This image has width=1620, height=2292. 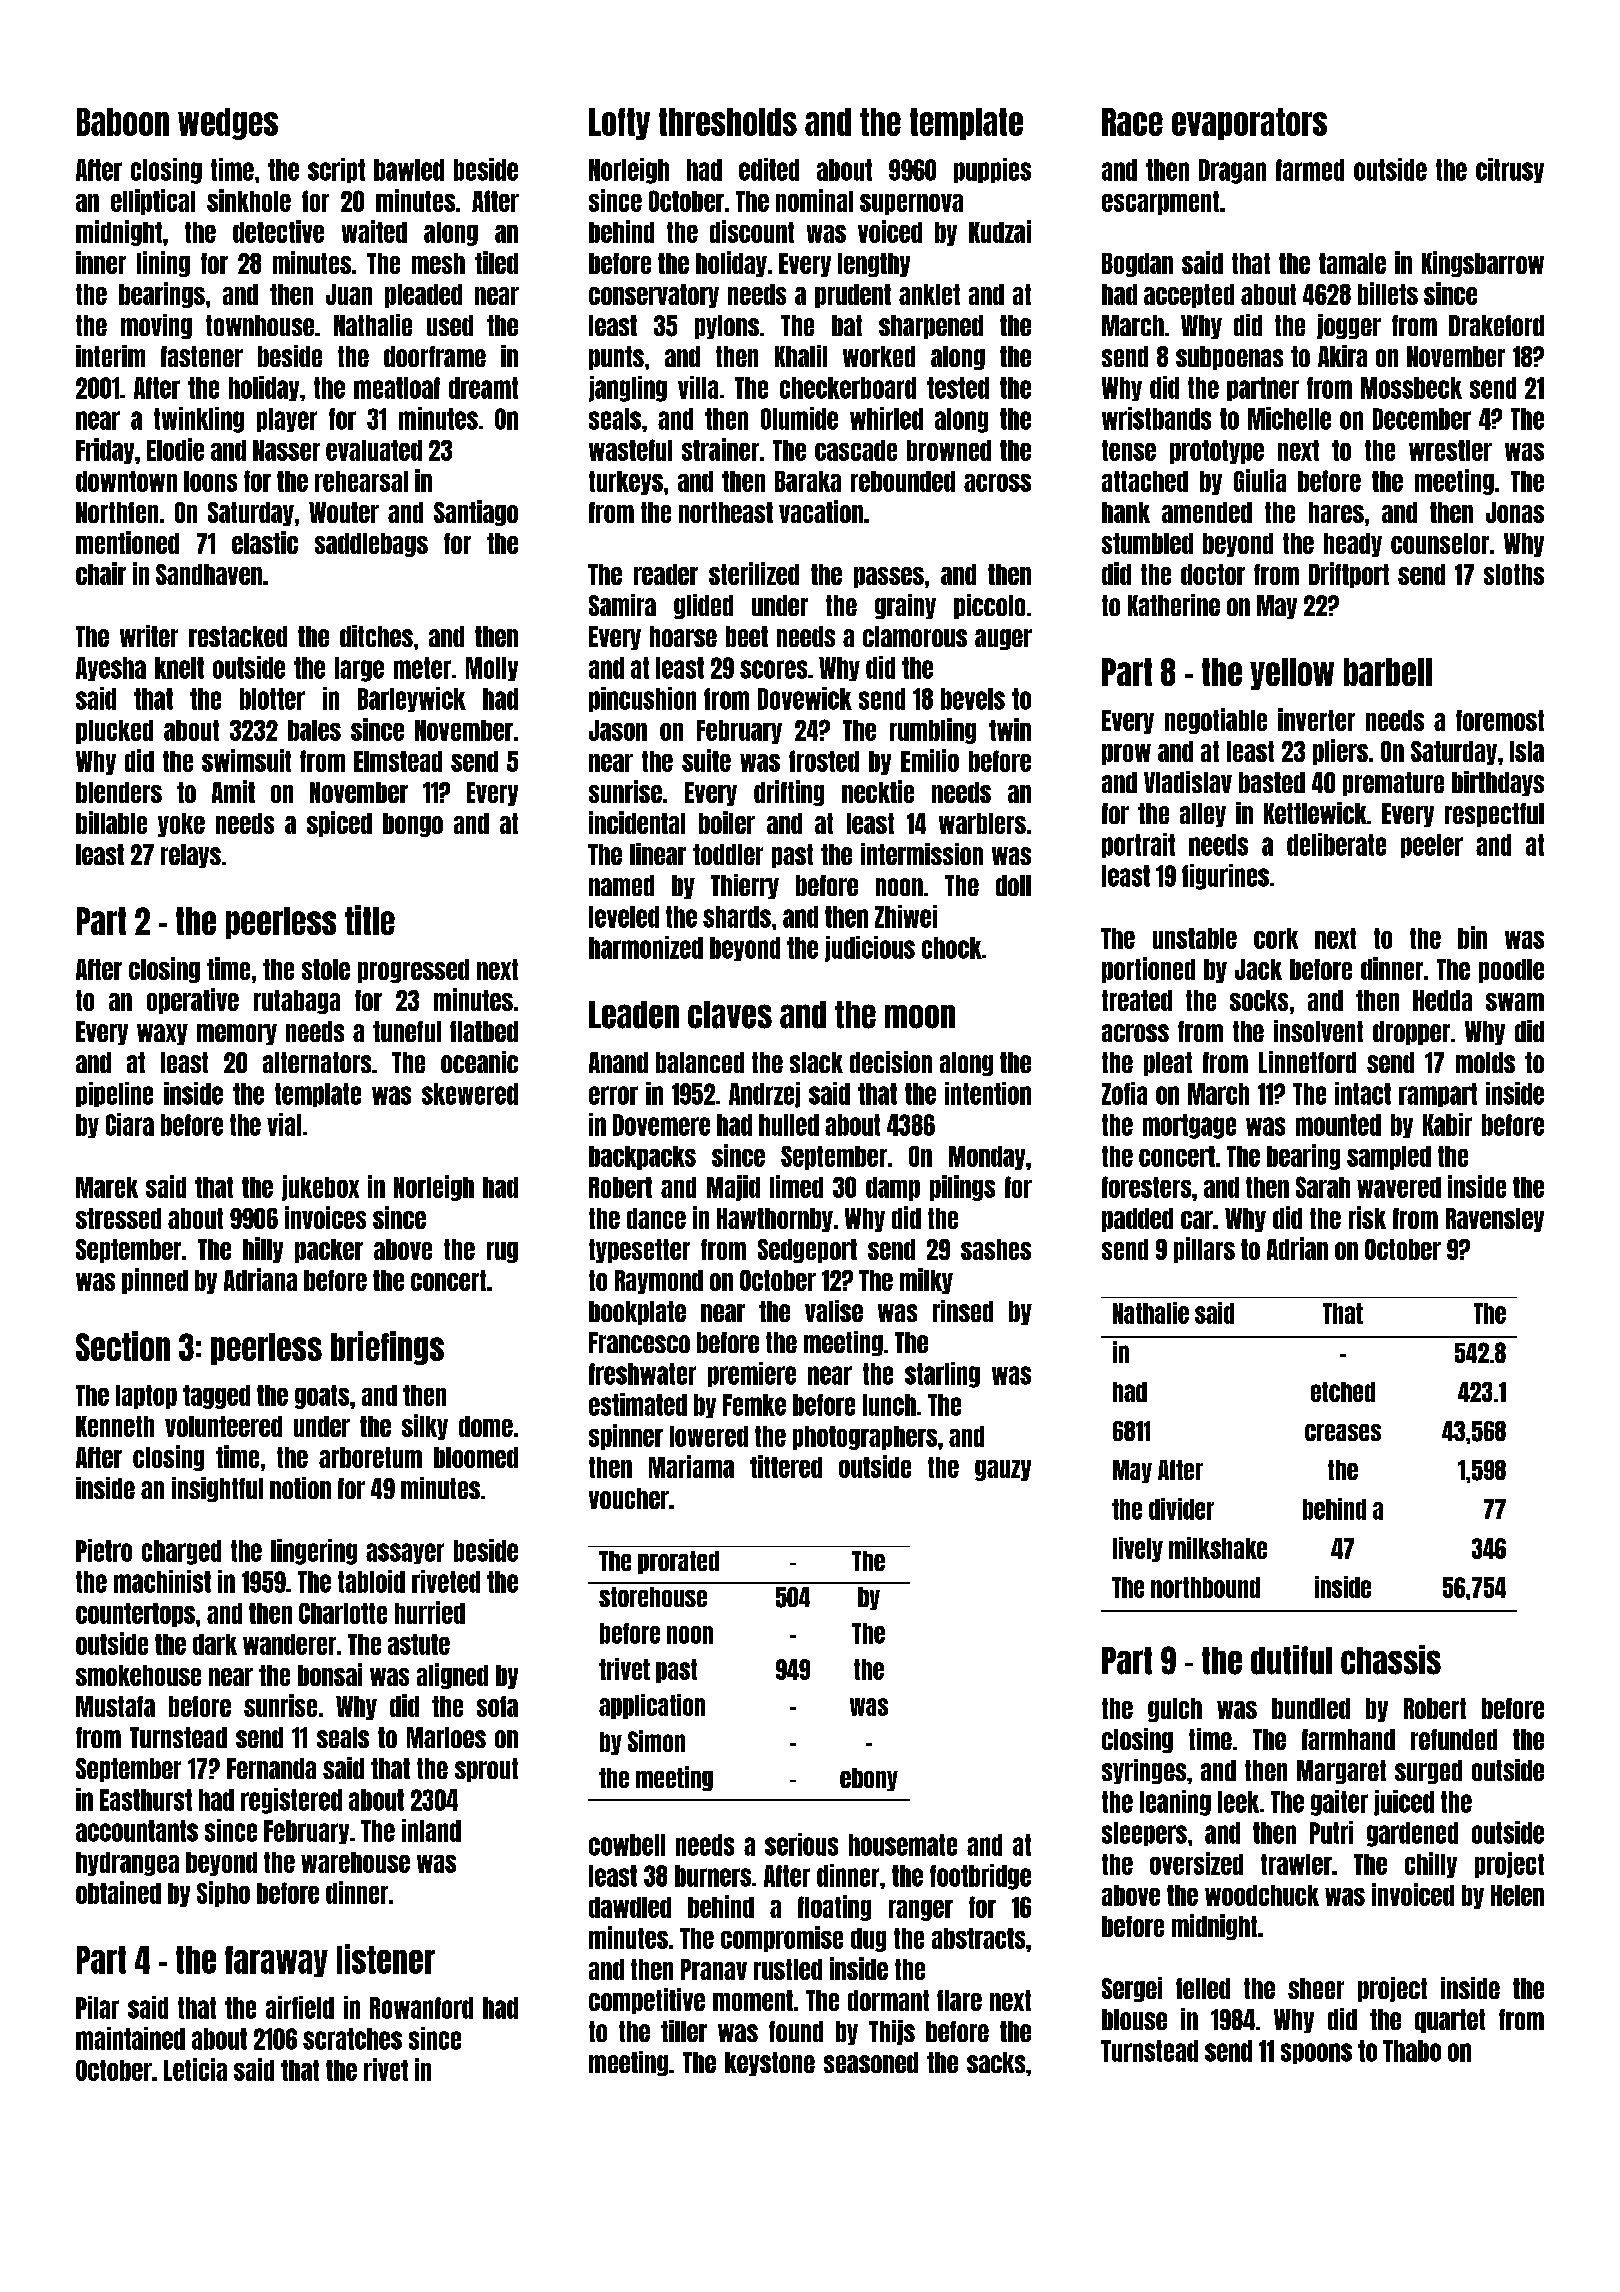 What do you see at coordinates (153, 202) in the image?
I see `elliptical` at bounding box center [153, 202].
